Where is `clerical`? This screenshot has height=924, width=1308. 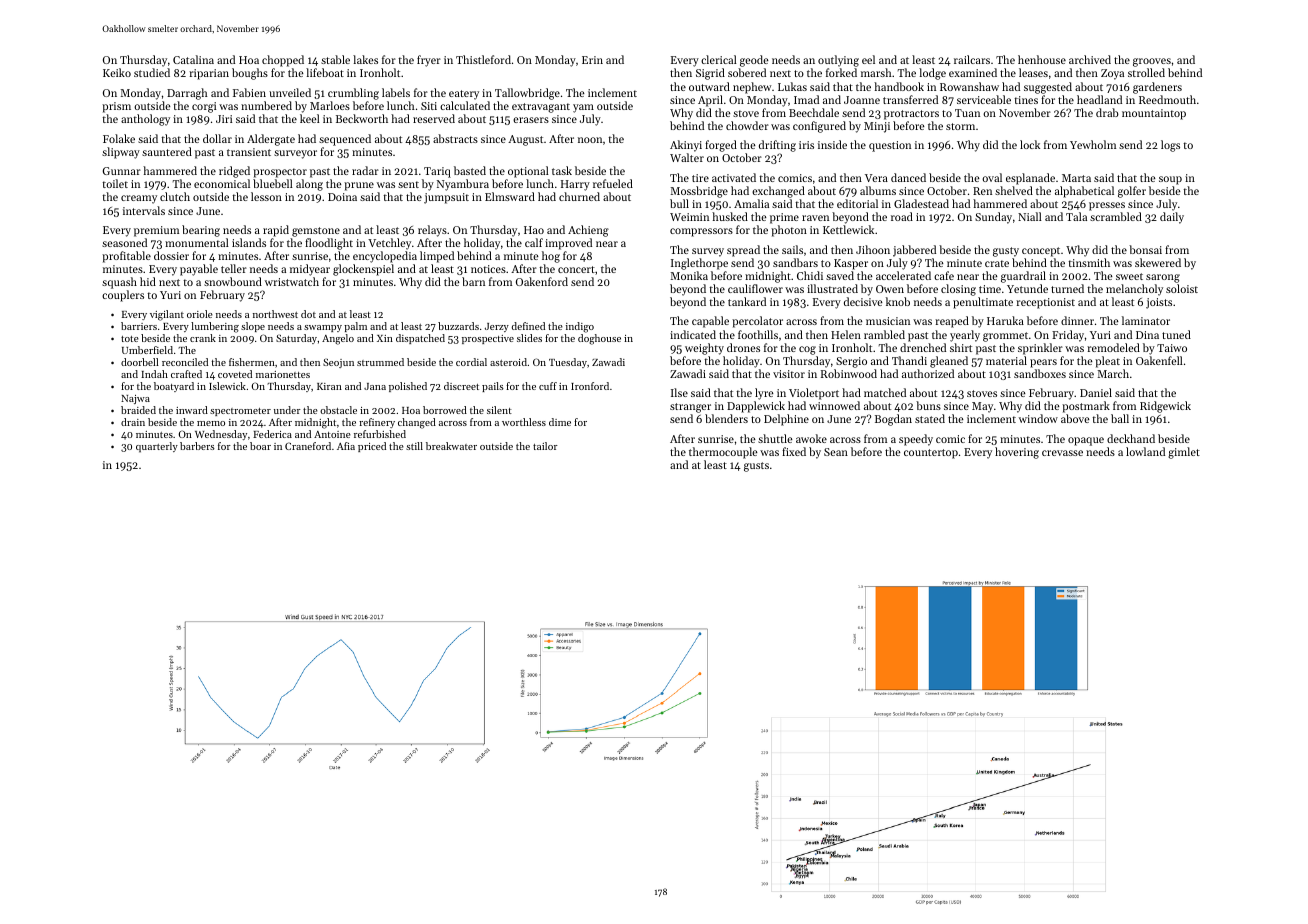 clerical is located at coordinates (719, 59).
